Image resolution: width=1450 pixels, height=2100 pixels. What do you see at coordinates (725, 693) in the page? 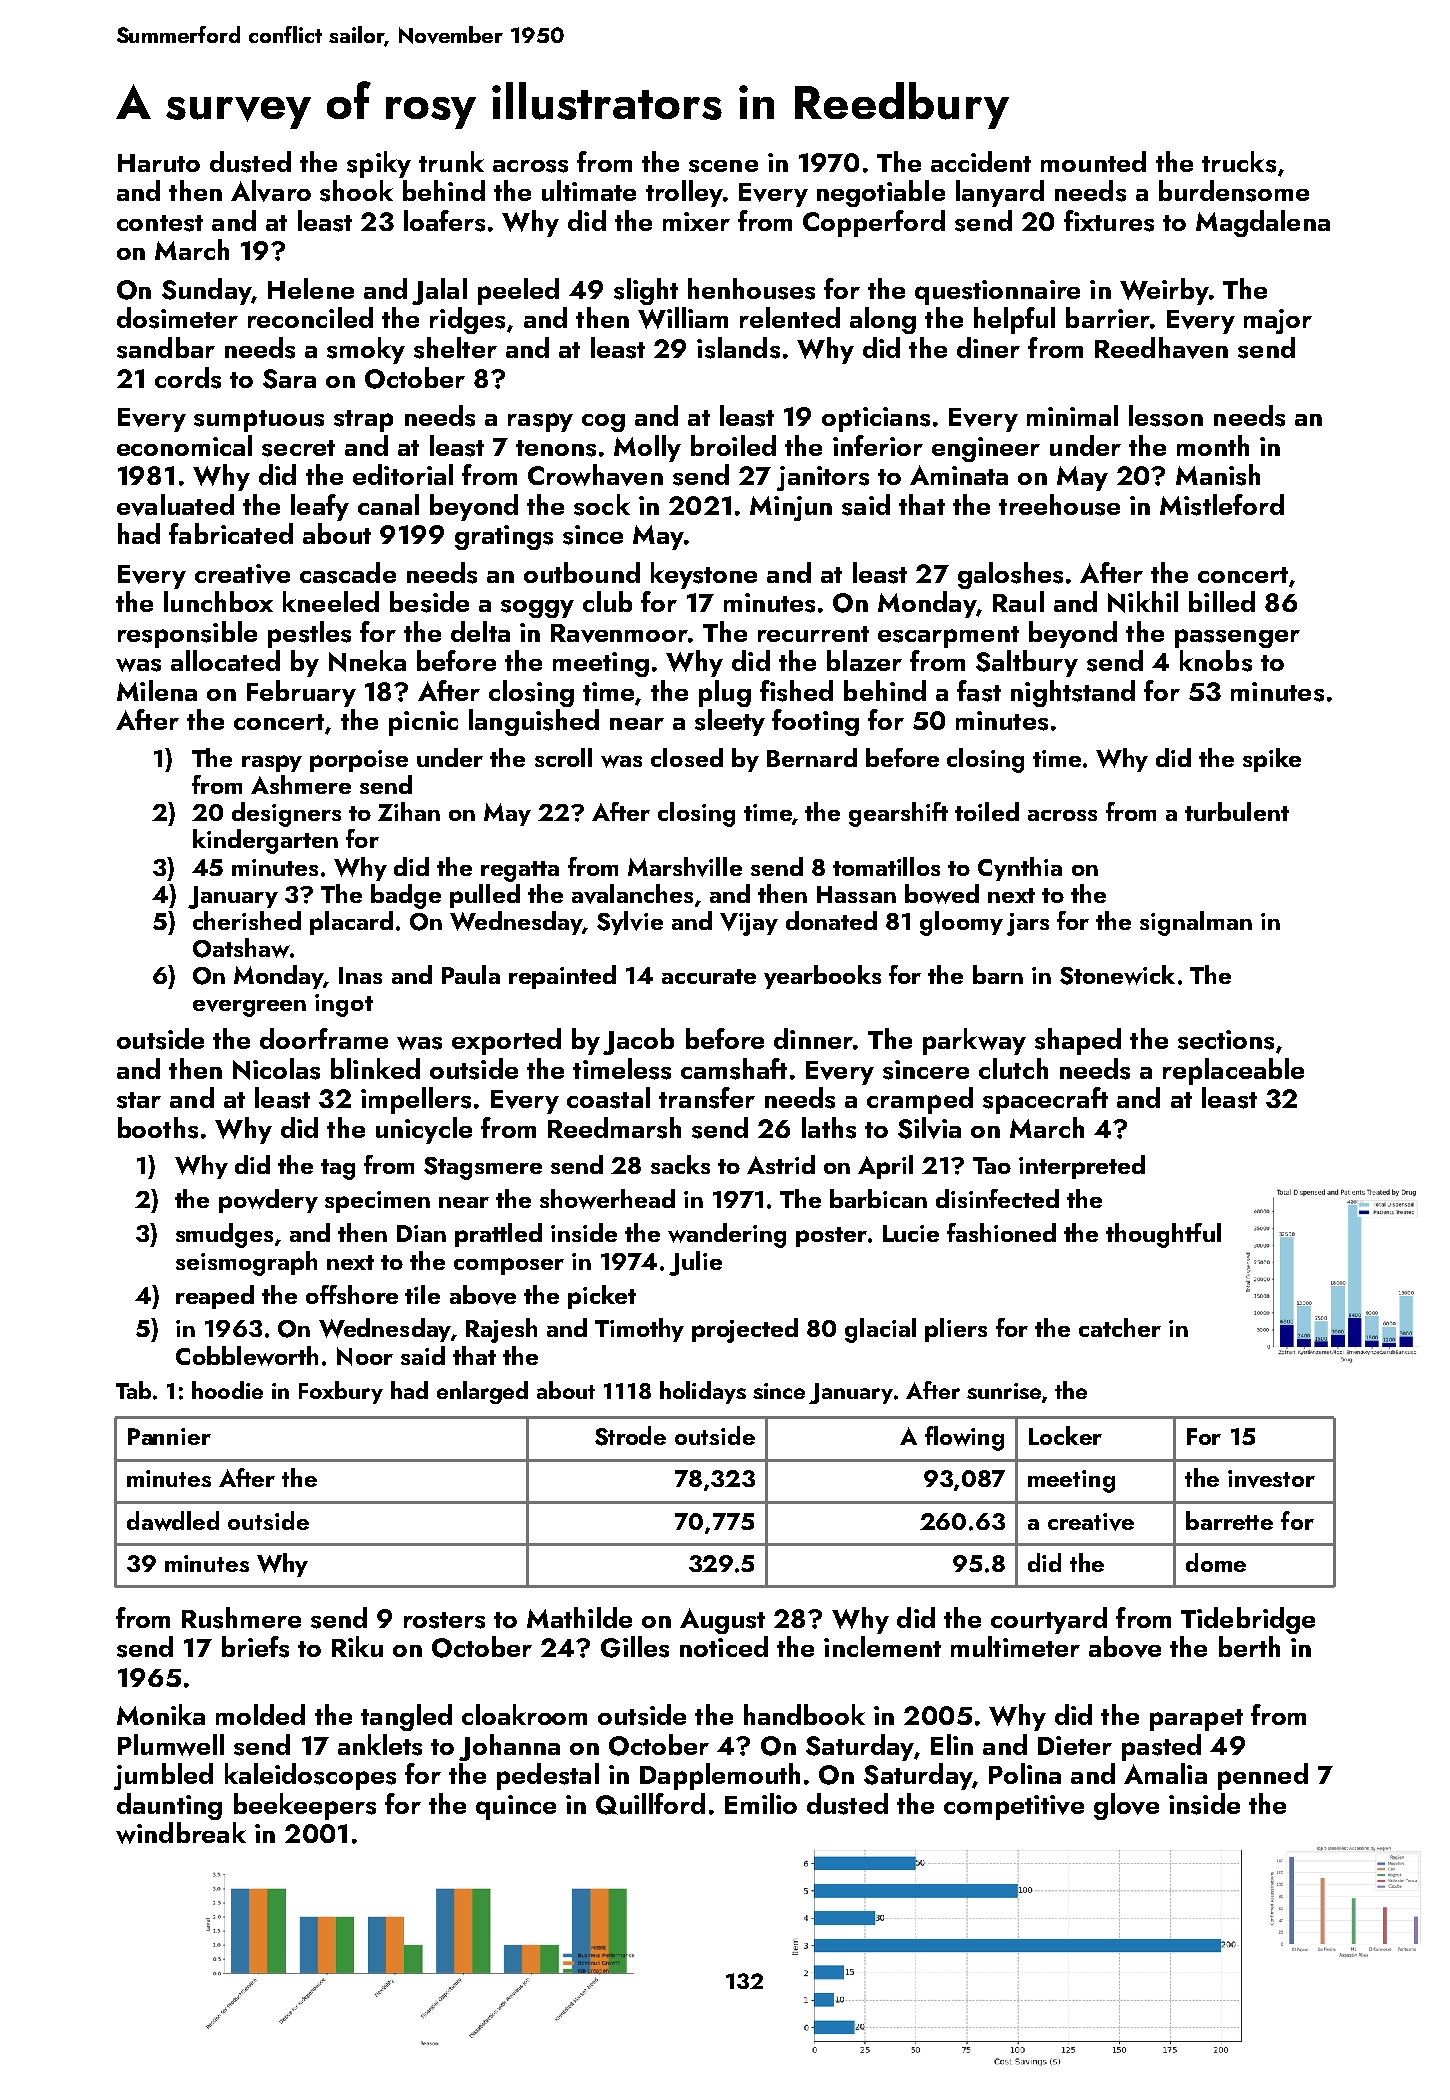
I see `plug` at bounding box center [725, 693].
